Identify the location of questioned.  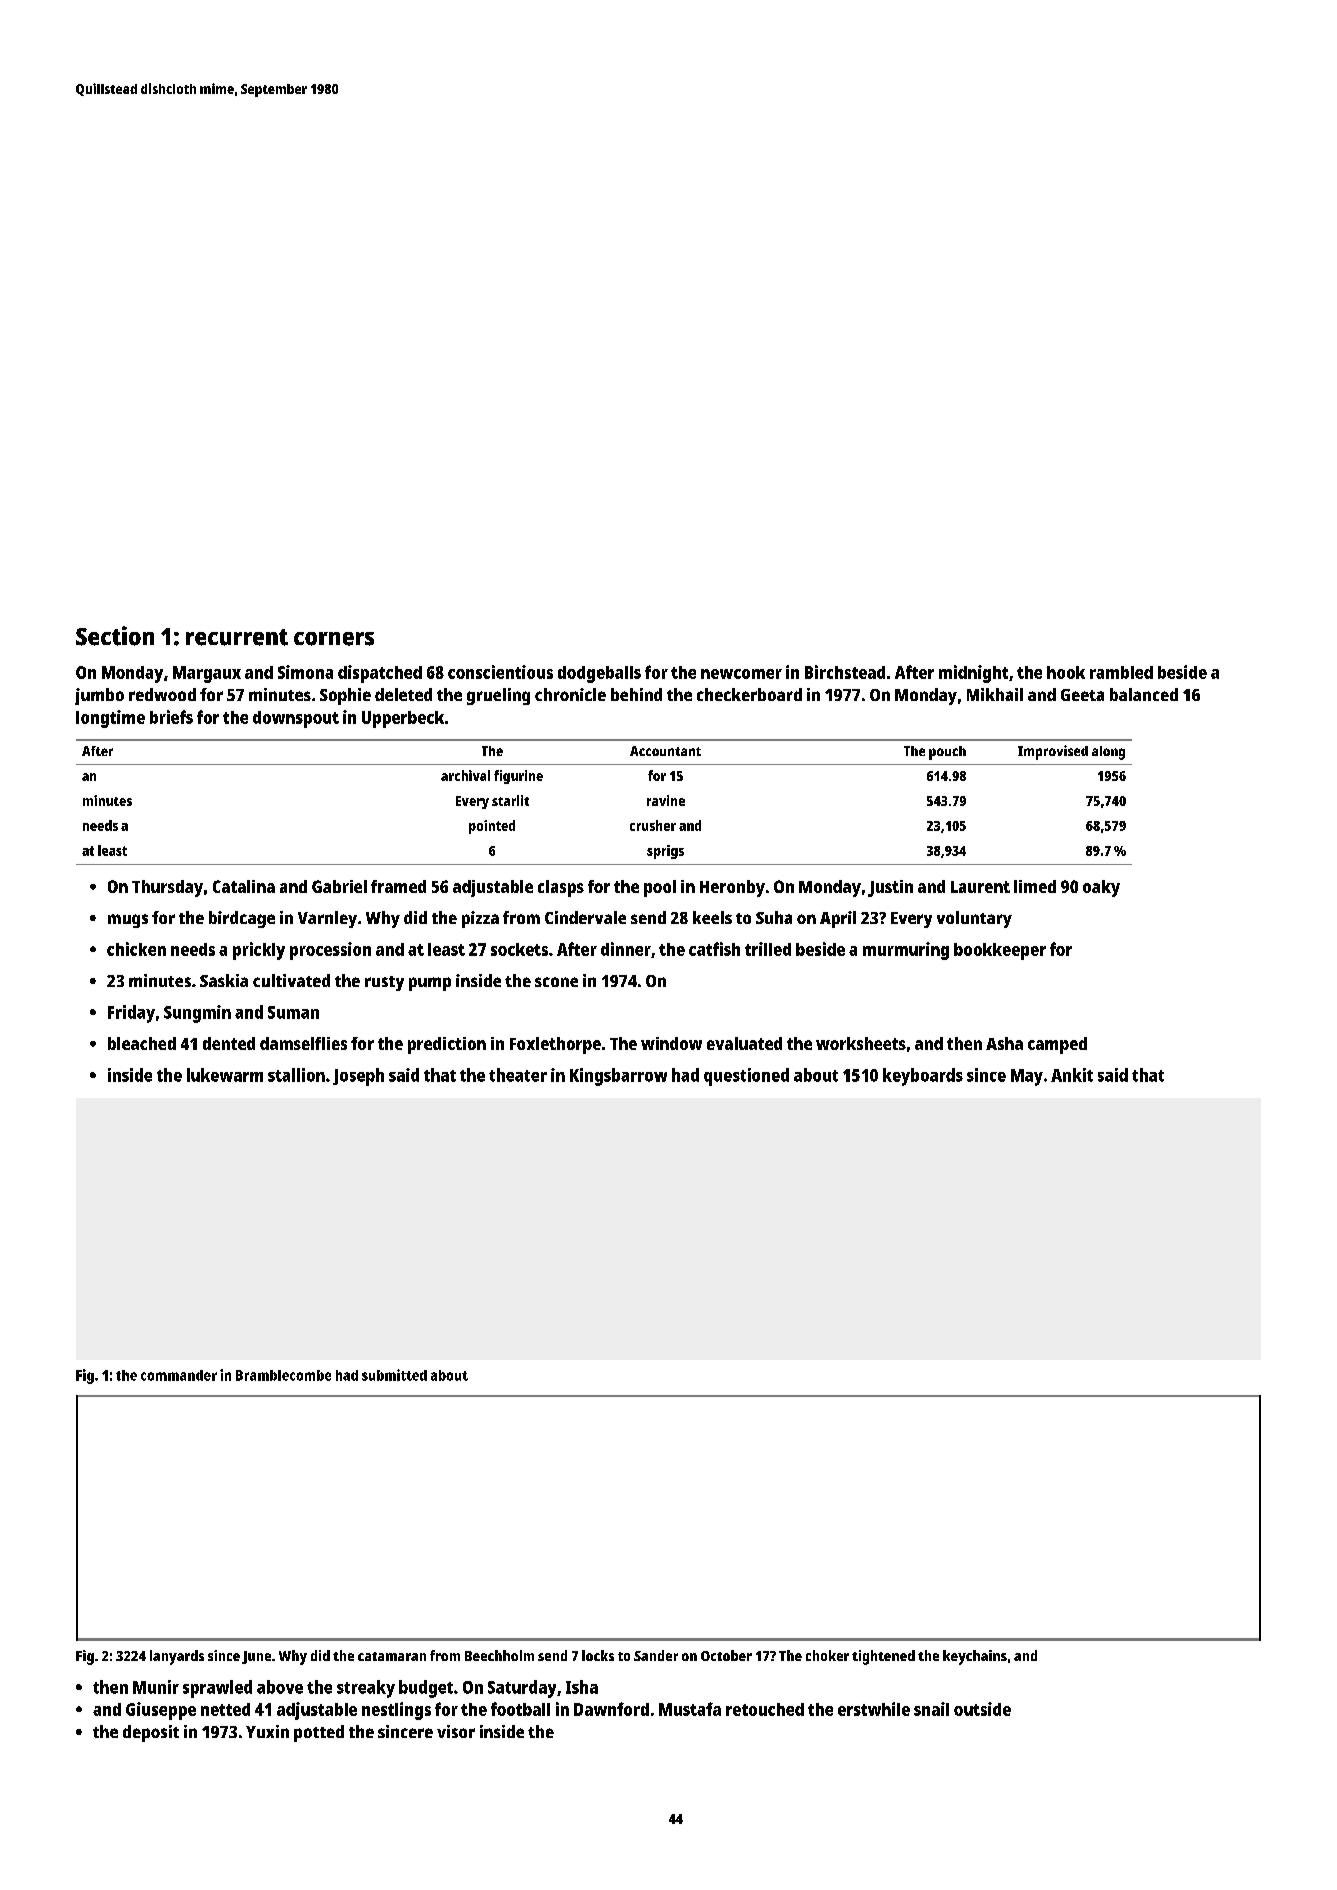
(746, 1077).
